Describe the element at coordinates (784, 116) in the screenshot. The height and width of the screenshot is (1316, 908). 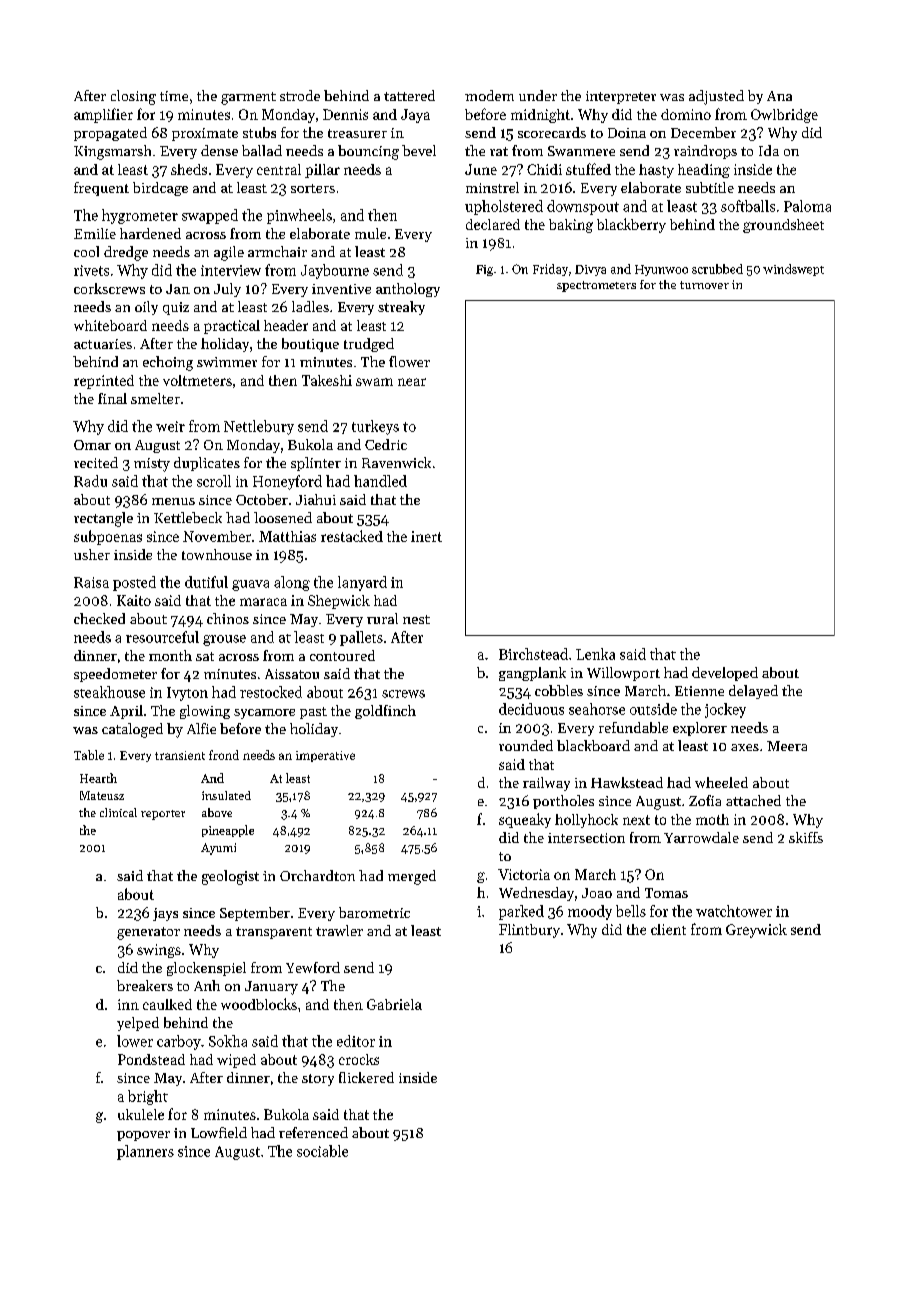
I see `Owlbridge` at that location.
